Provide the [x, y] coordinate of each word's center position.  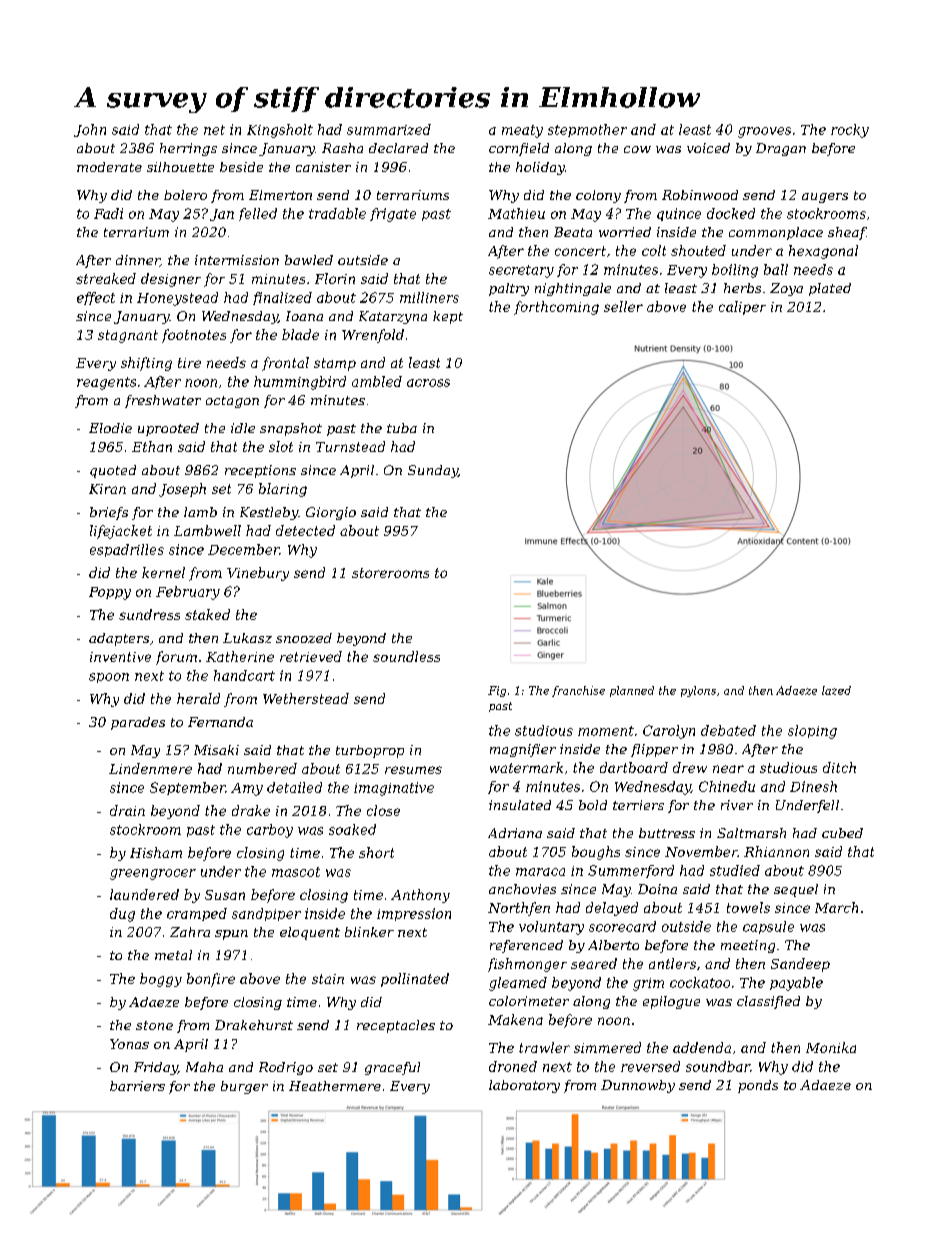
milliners [429, 297]
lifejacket [121, 532]
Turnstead [350, 446]
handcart [244, 675]
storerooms [390, 573]
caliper [742, 308]
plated [830, 289]
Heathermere [335, 1086]
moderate [109, 167]
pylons [698, 691]
